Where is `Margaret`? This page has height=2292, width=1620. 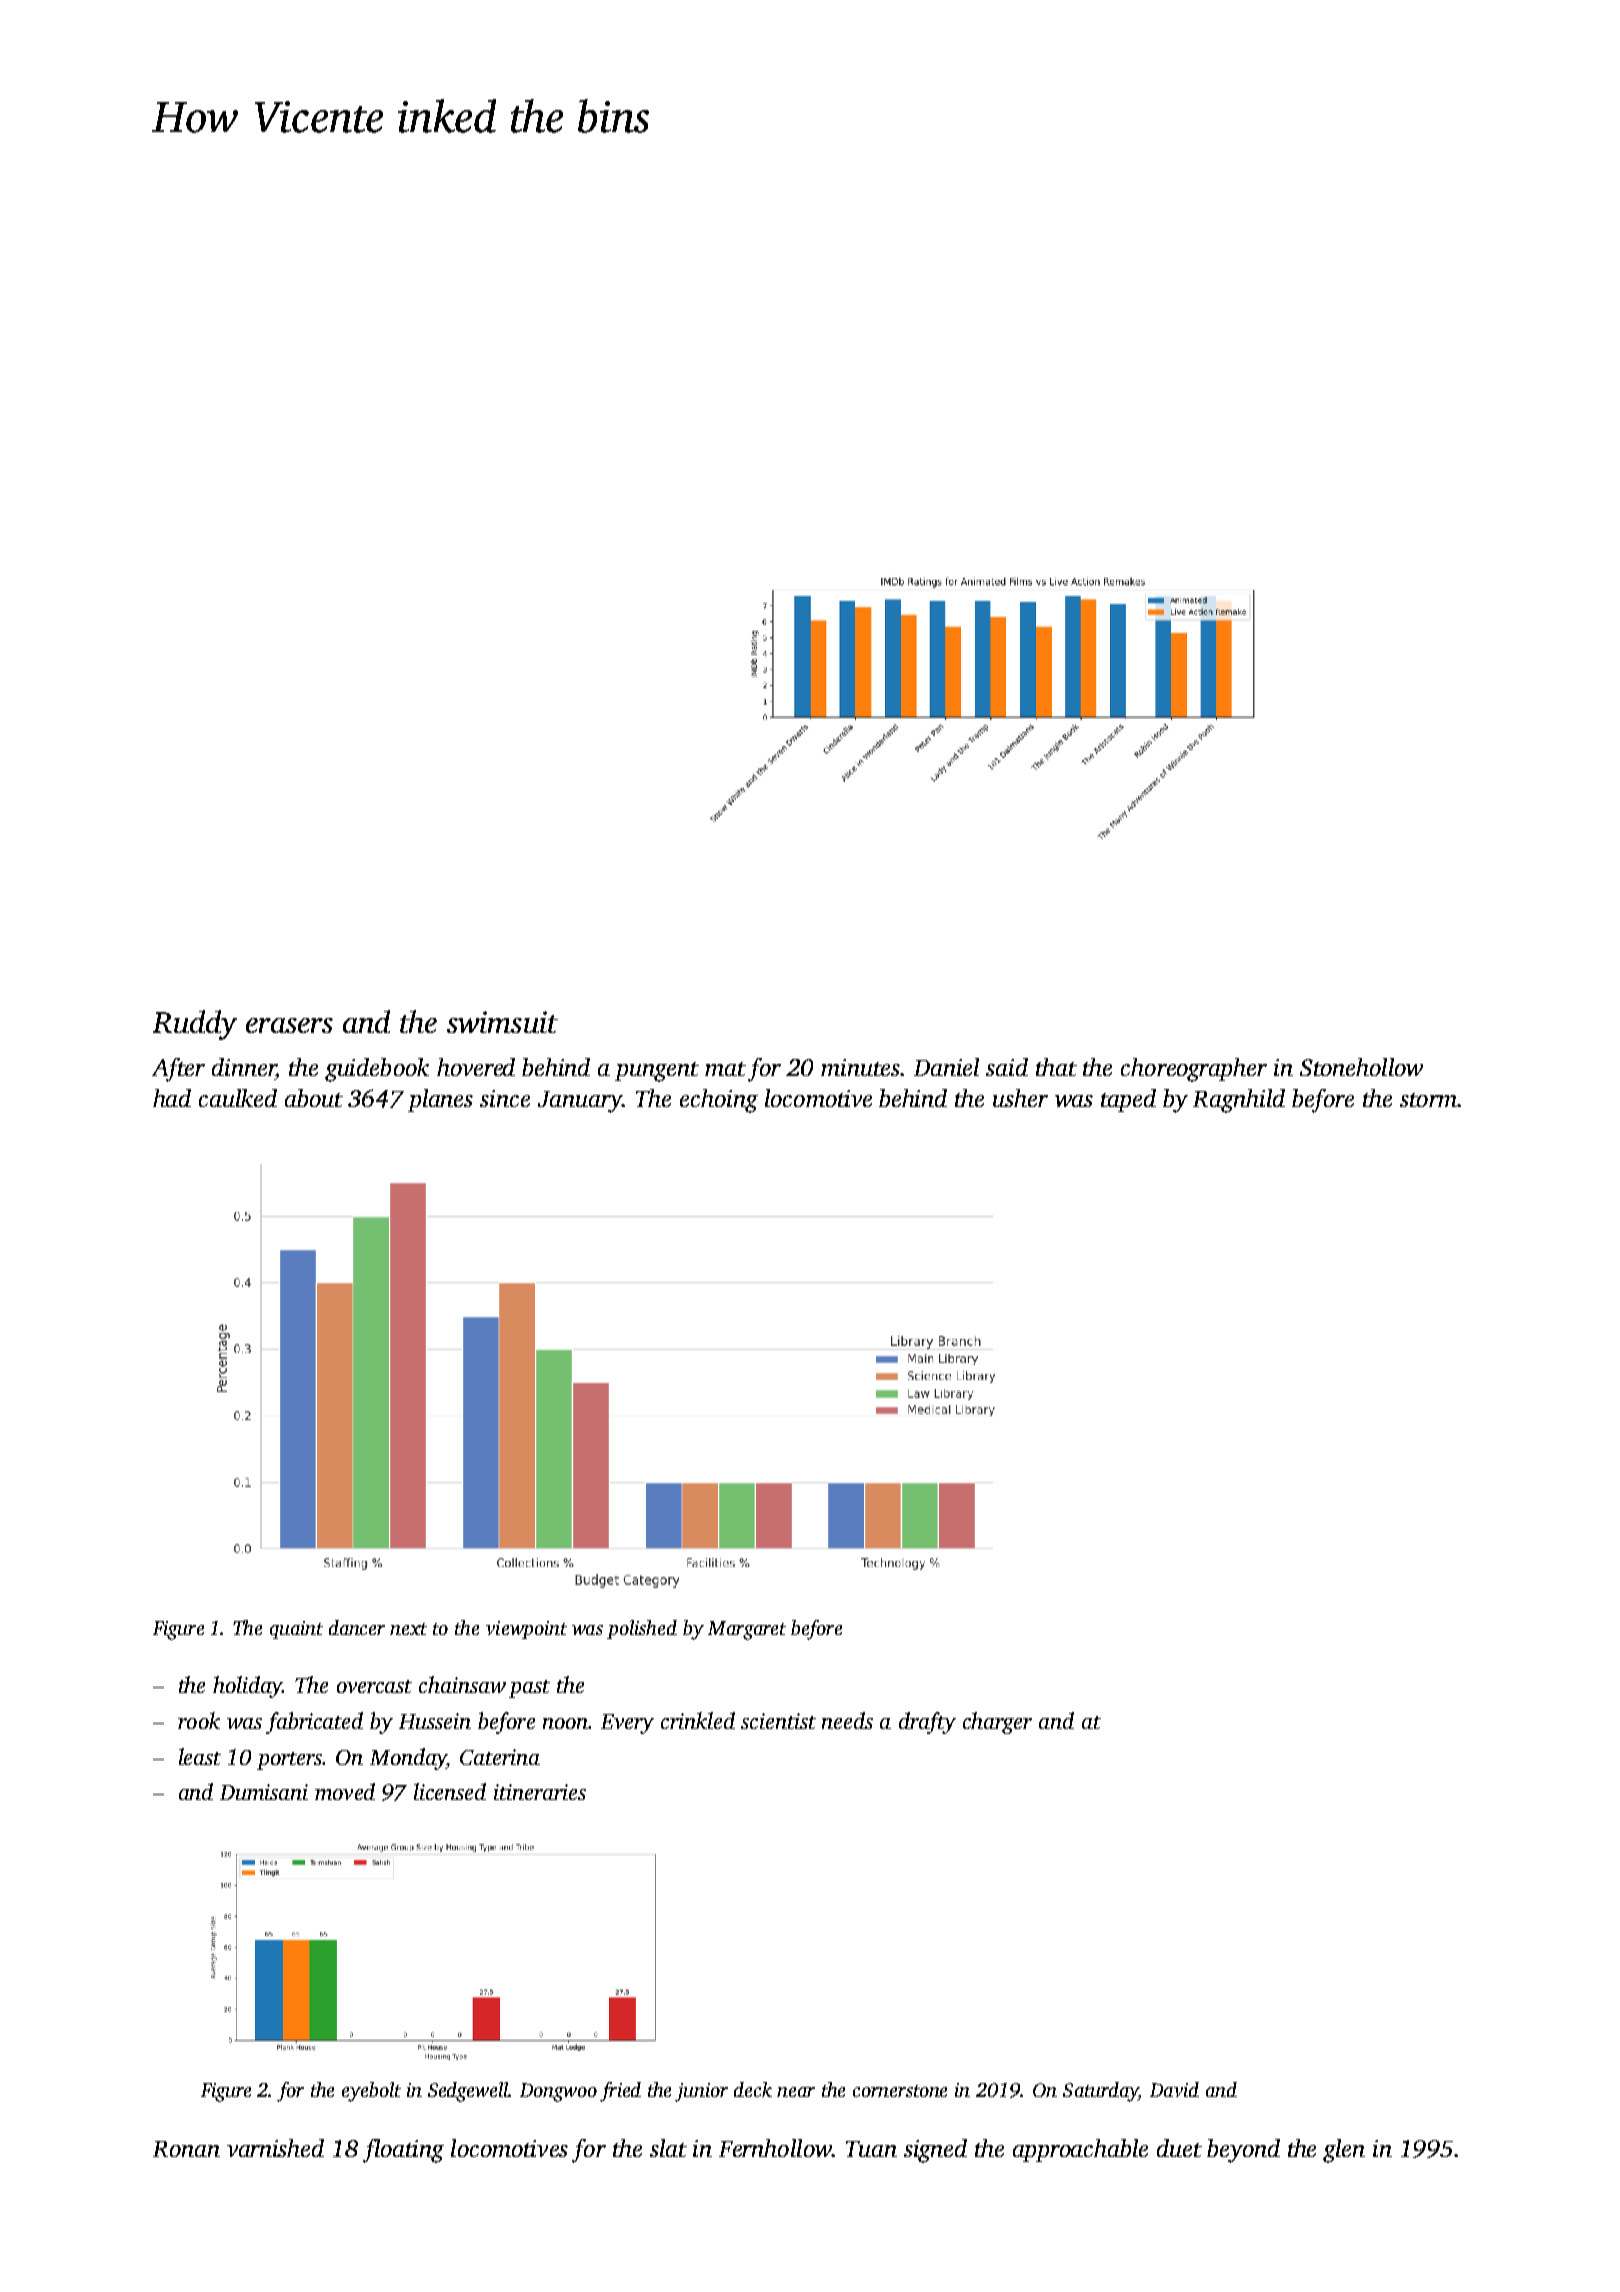 Margaret is located at coordinates (747, 1630).
